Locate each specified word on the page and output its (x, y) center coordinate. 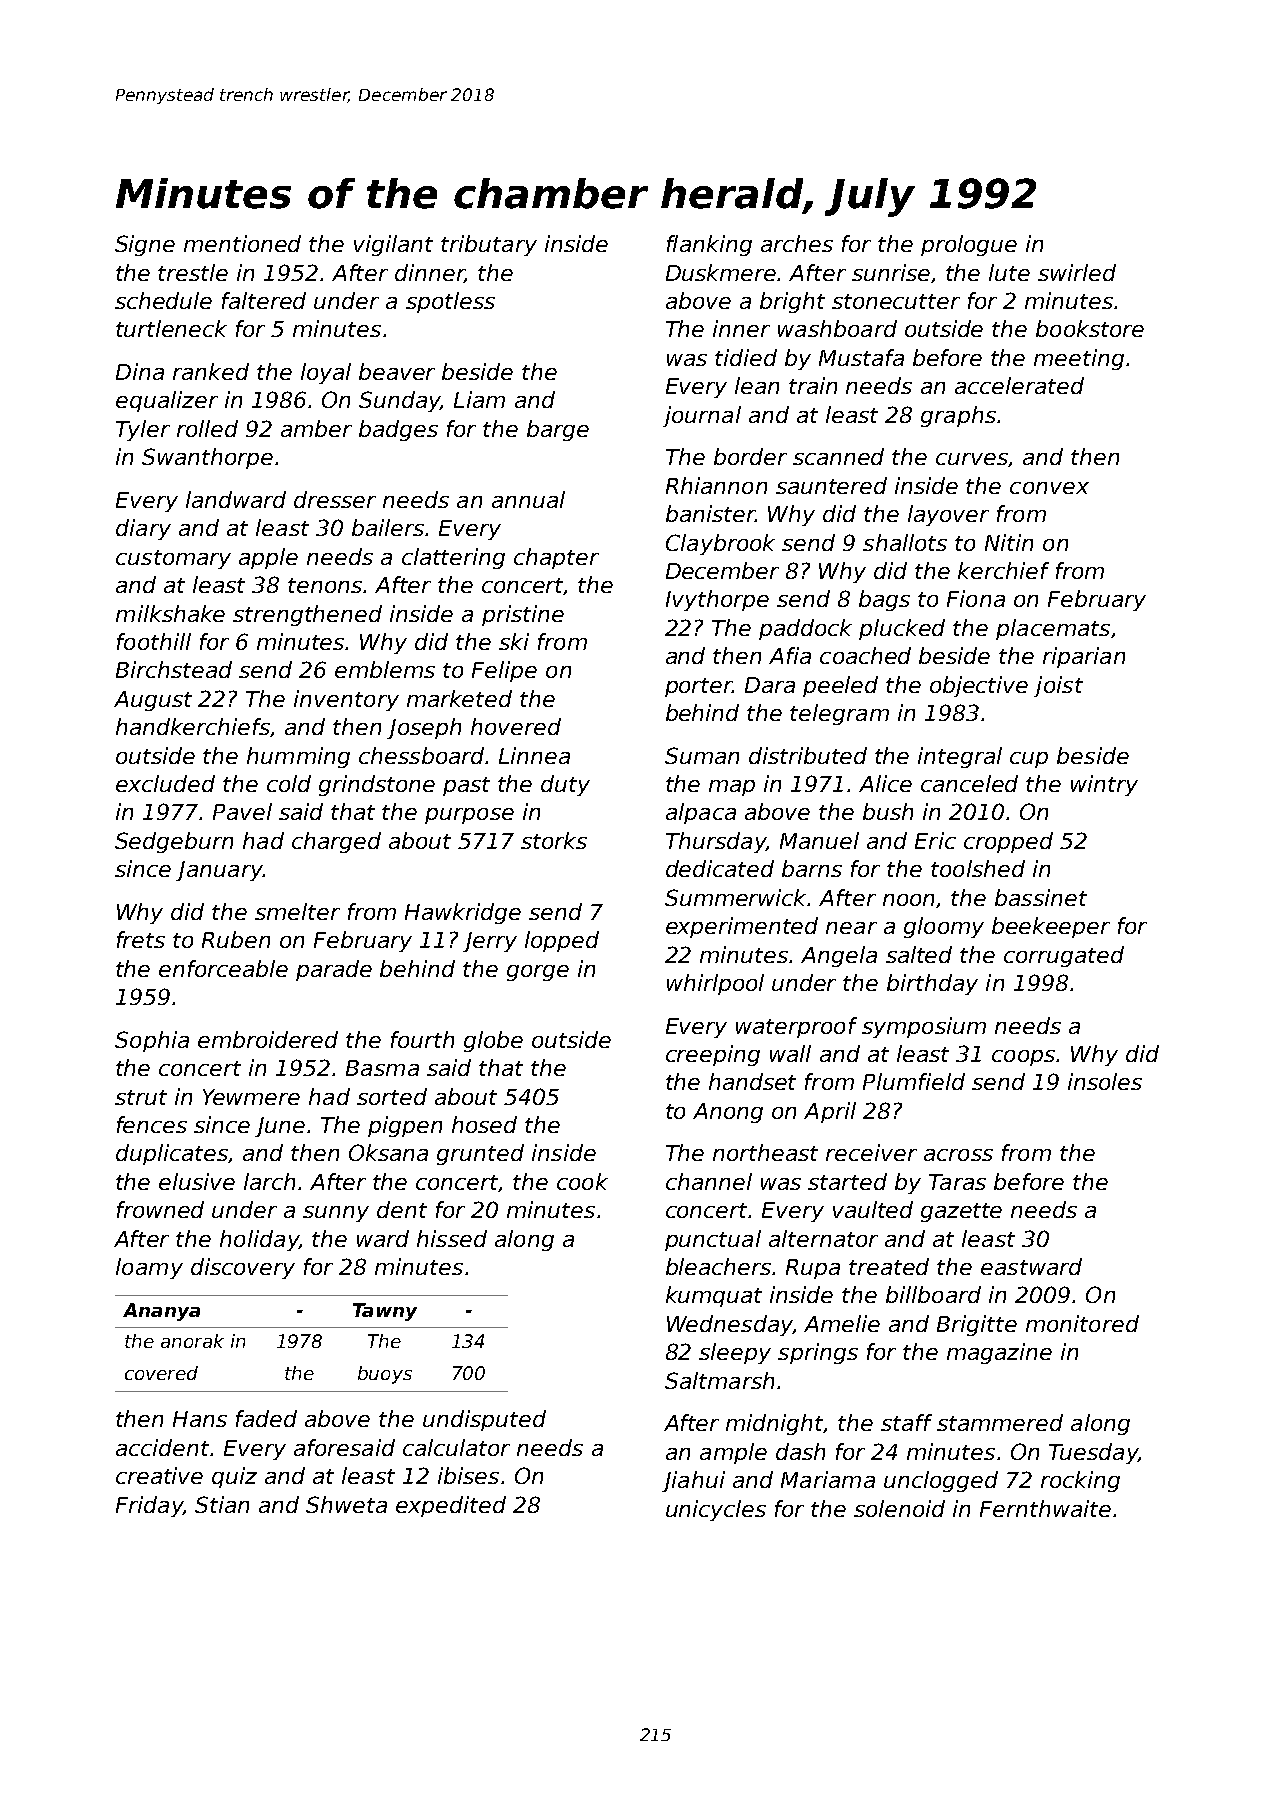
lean (757, 385)
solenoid (899, 1508)
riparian (1084, 657)
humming (298, 757)
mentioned (242, 243)
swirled (1077, 272)
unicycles (716, 1510)
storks (554, 840)
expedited (451, 1506)
